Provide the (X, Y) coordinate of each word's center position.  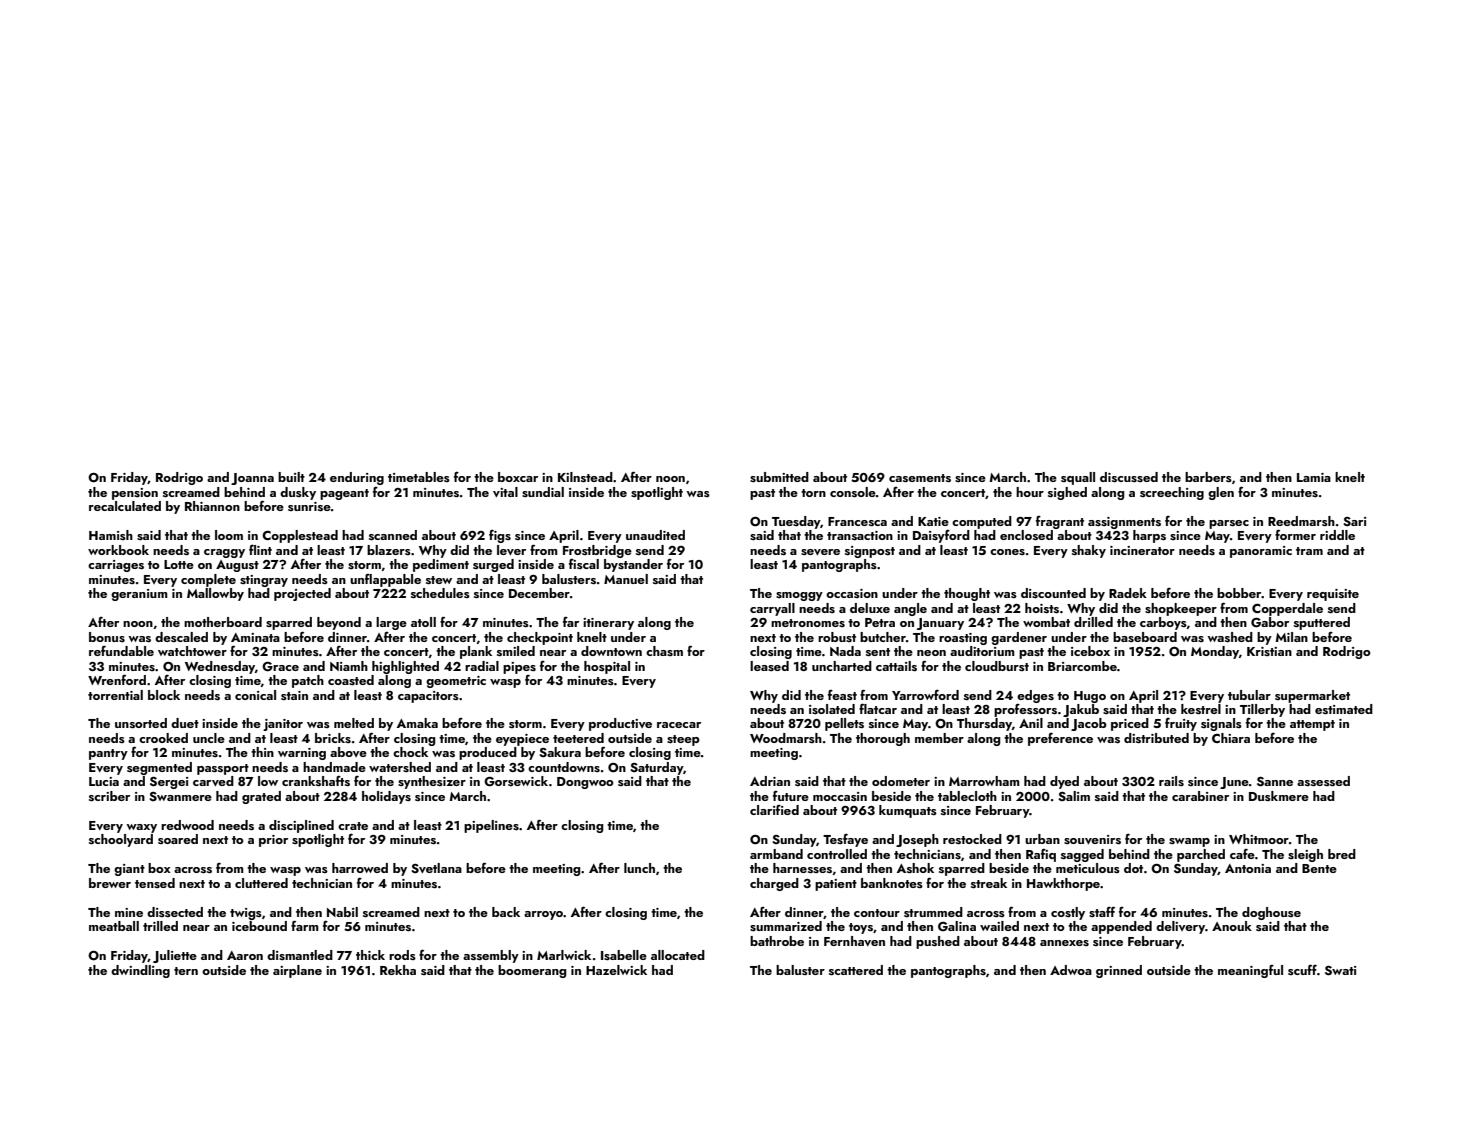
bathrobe (777, 941)
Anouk (1232, 926)
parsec (1229, 524)
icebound (259, 926)
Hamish (111, 535)
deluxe (870, 608)
